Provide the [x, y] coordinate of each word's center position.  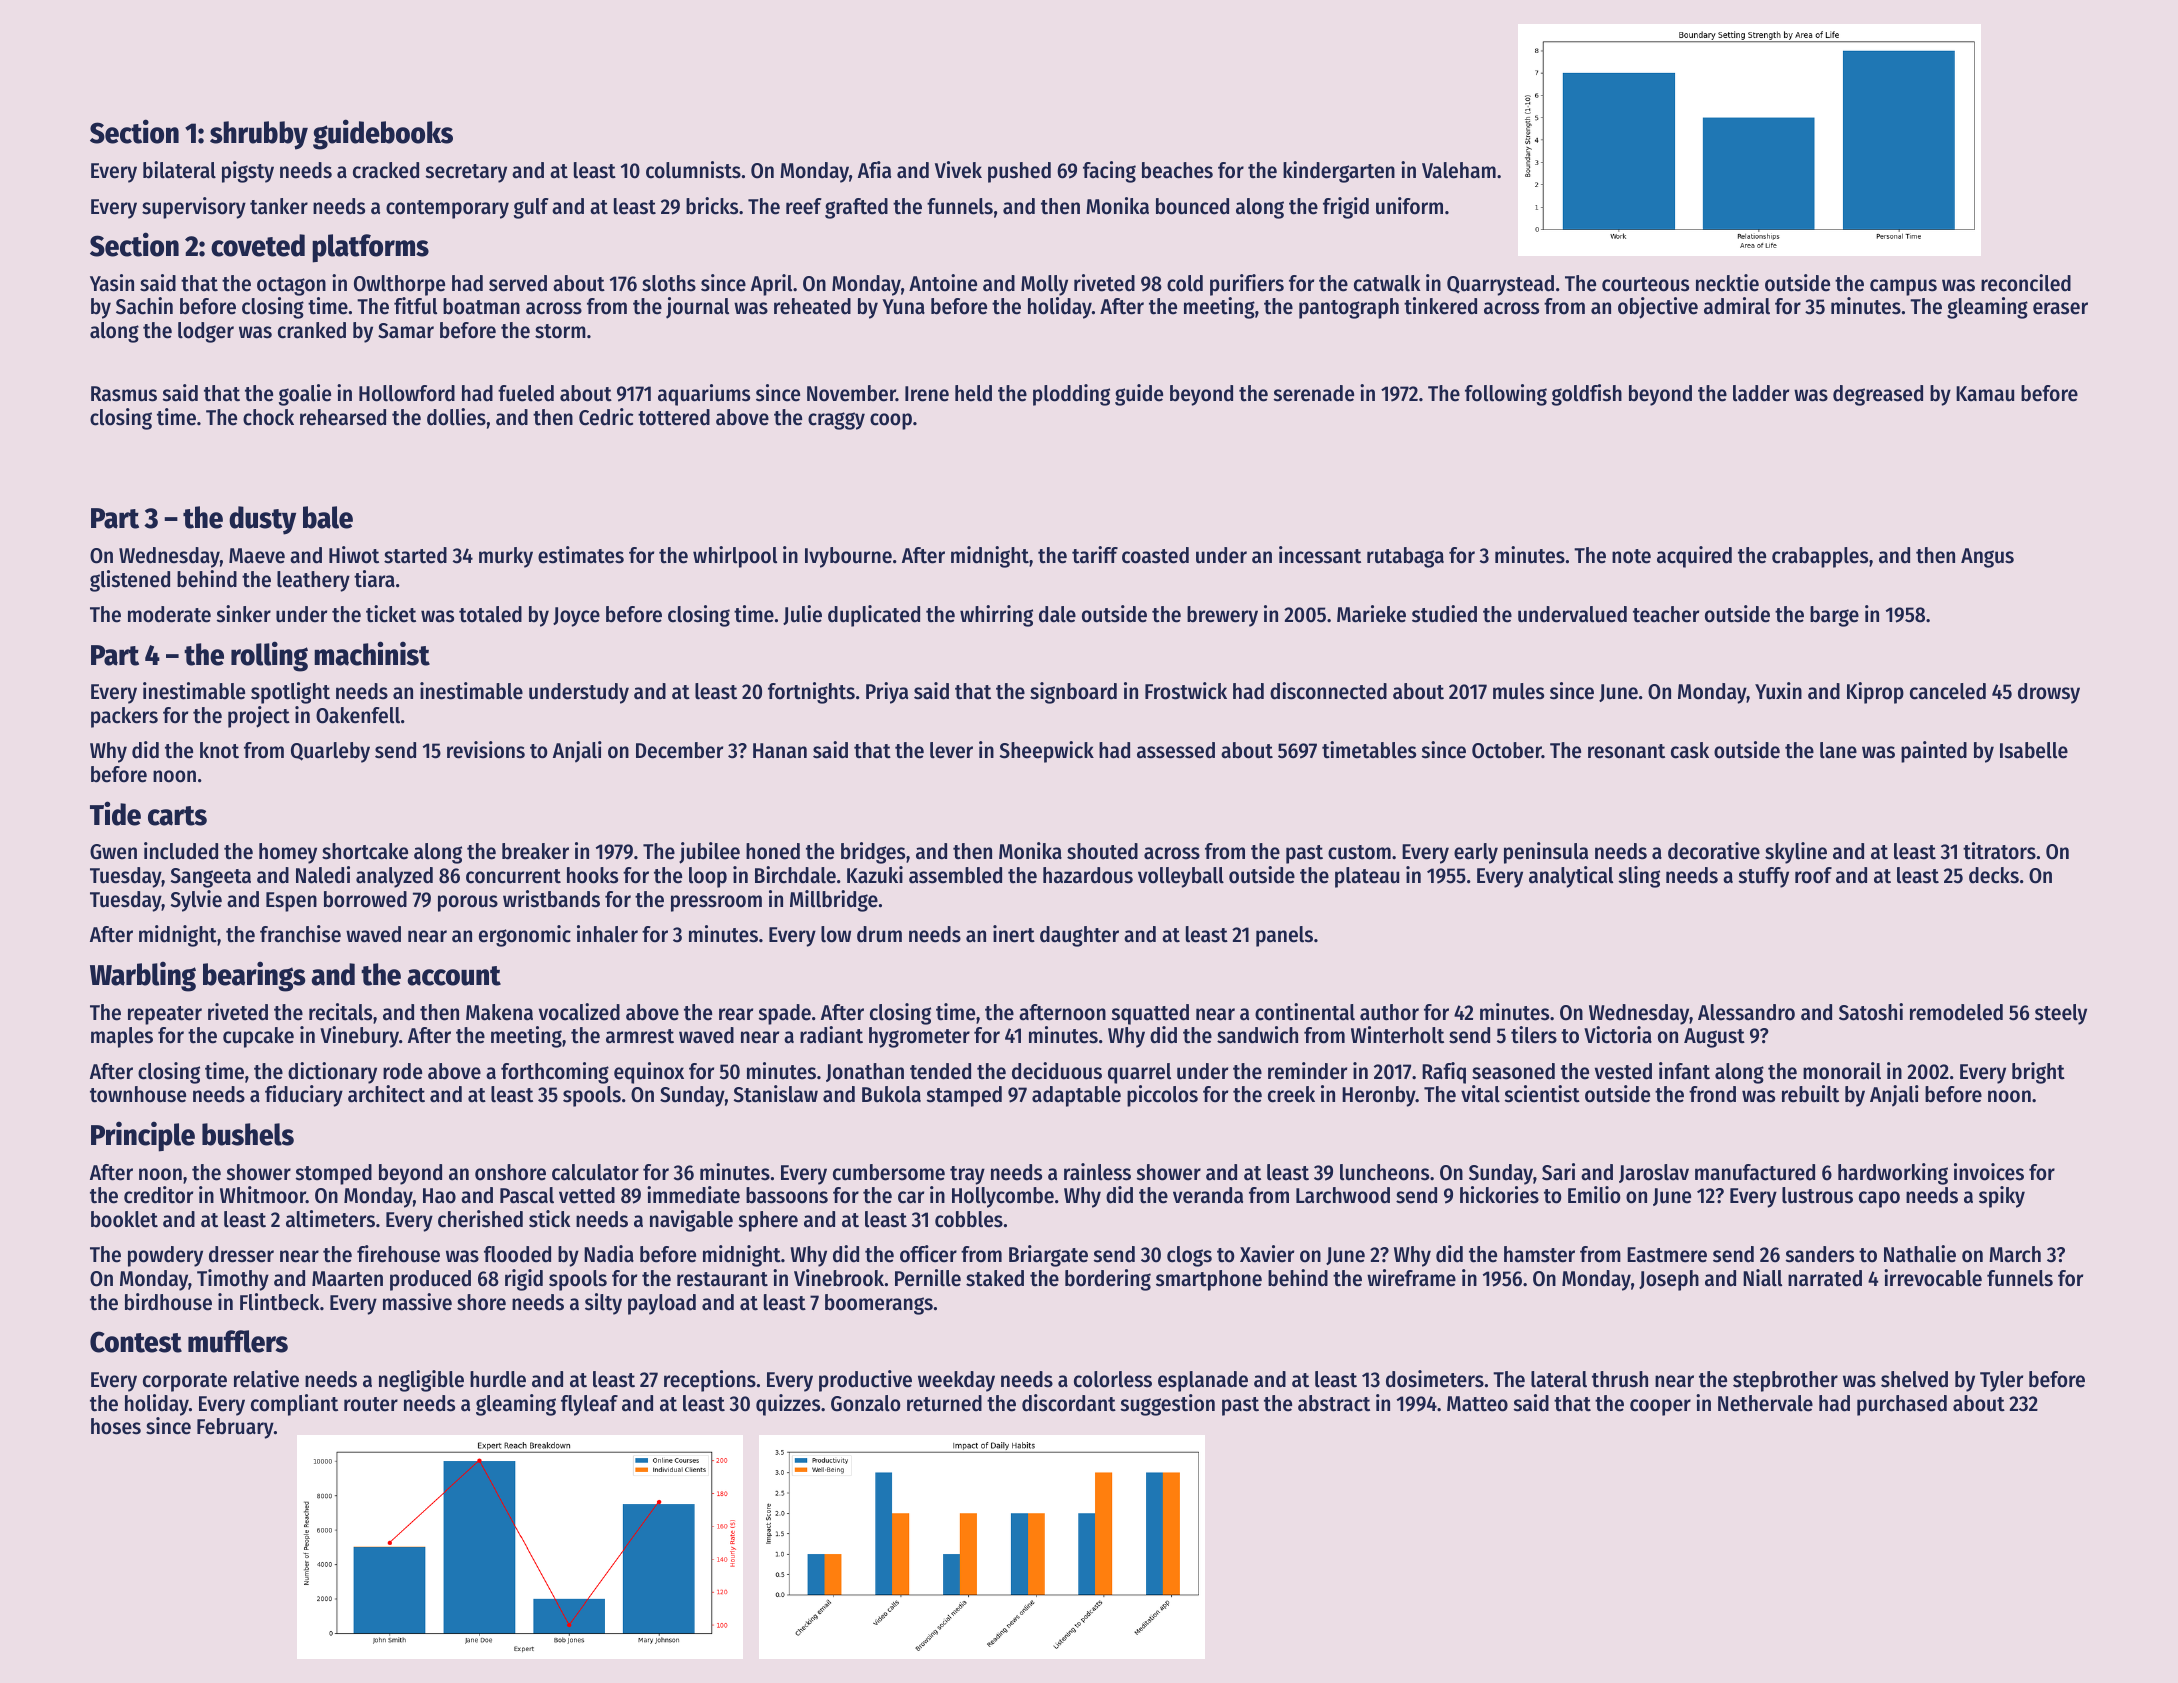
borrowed [365, 899]
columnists [693, 170]
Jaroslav [1654, 1173]
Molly [1044, 285]
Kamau [1985, 394]
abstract [1334, 1403]
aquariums [704, 395]
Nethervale [1765, 1403]
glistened [130, 581]
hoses [116, 1426]
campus [1903, 287]
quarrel [1139, 1073]
